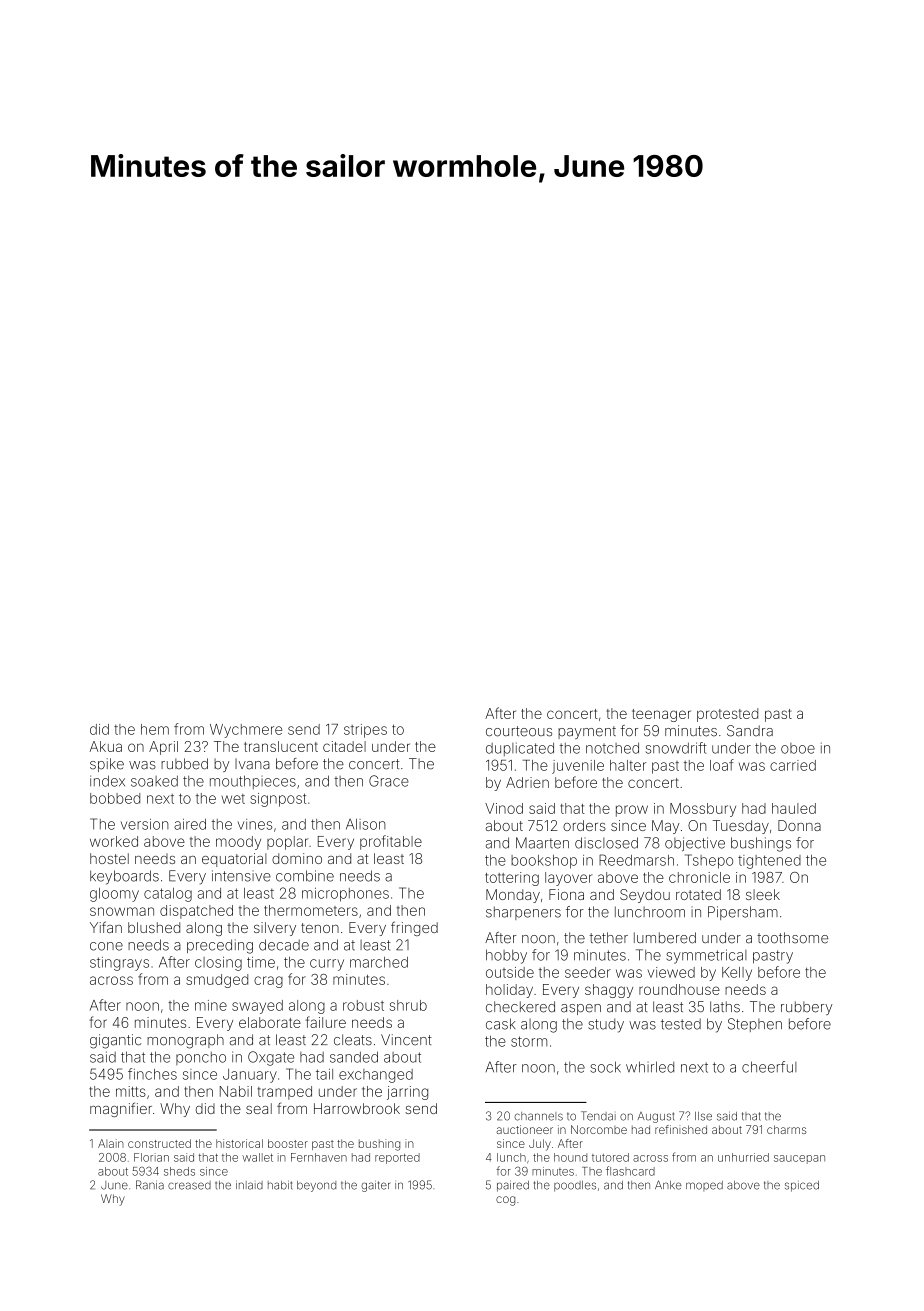 The image size is (924, 1311). What do you see at coordinates (504, 808) in the screenshot?
I see `Vinod` at bounding box center [504, 808].
